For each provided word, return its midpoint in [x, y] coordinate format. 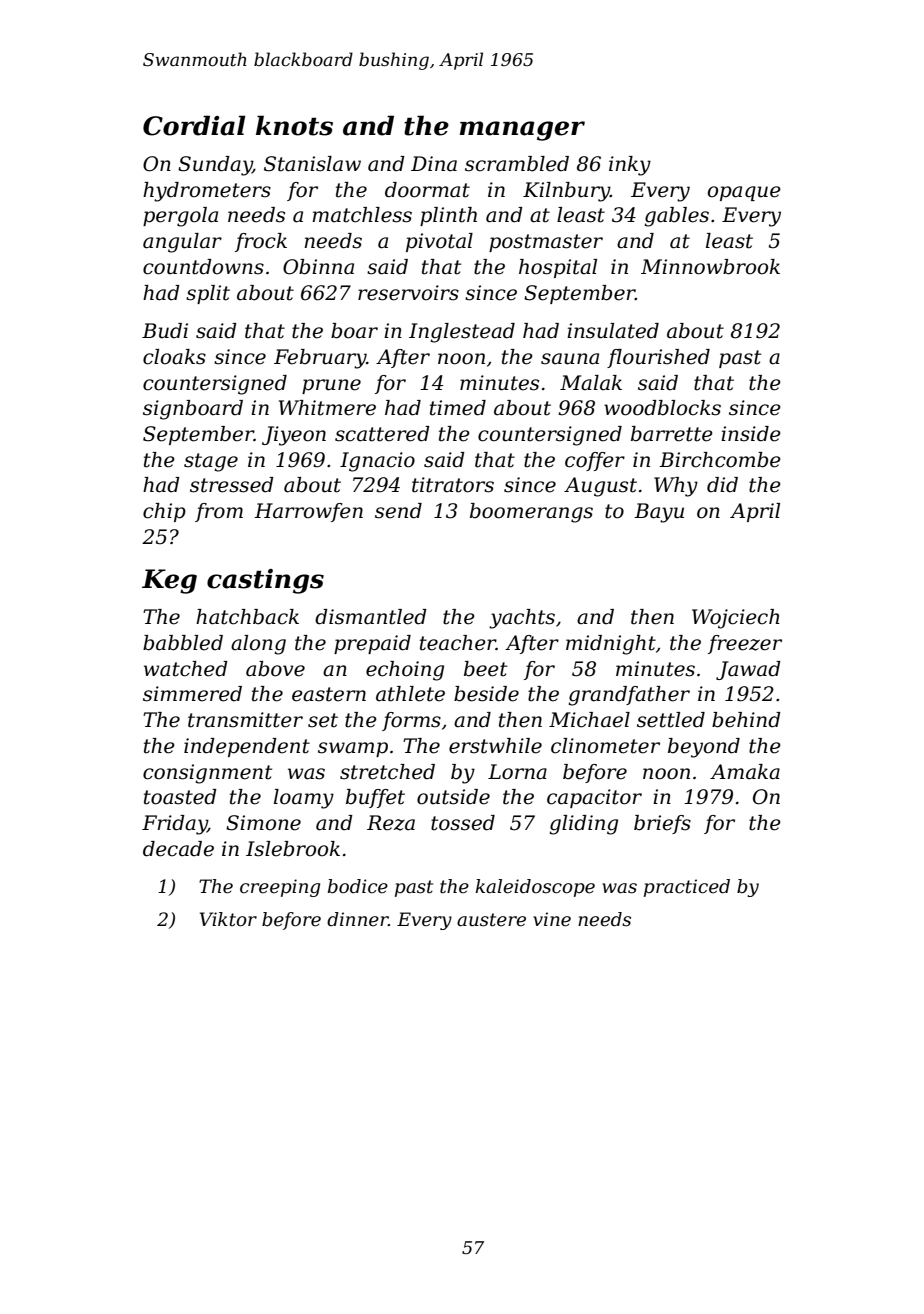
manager [522, 131]
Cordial [194, 125]
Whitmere [327, 408]
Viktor [228, 919]
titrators [453, 485]
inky [630, 166]
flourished [658, 358]
